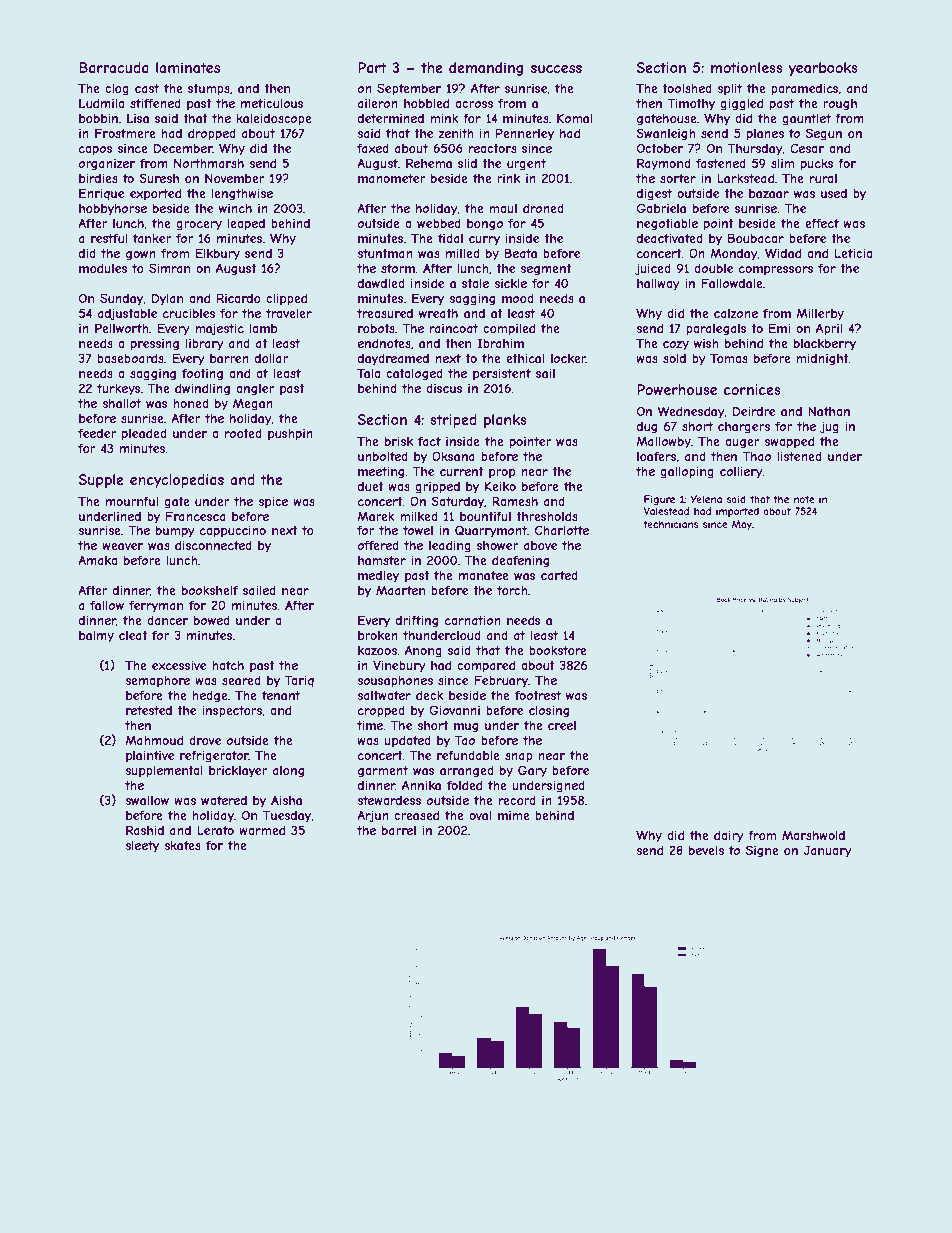 This screenshot has width=952, height=1233. I want to click on bevels, so click(706, 850).
